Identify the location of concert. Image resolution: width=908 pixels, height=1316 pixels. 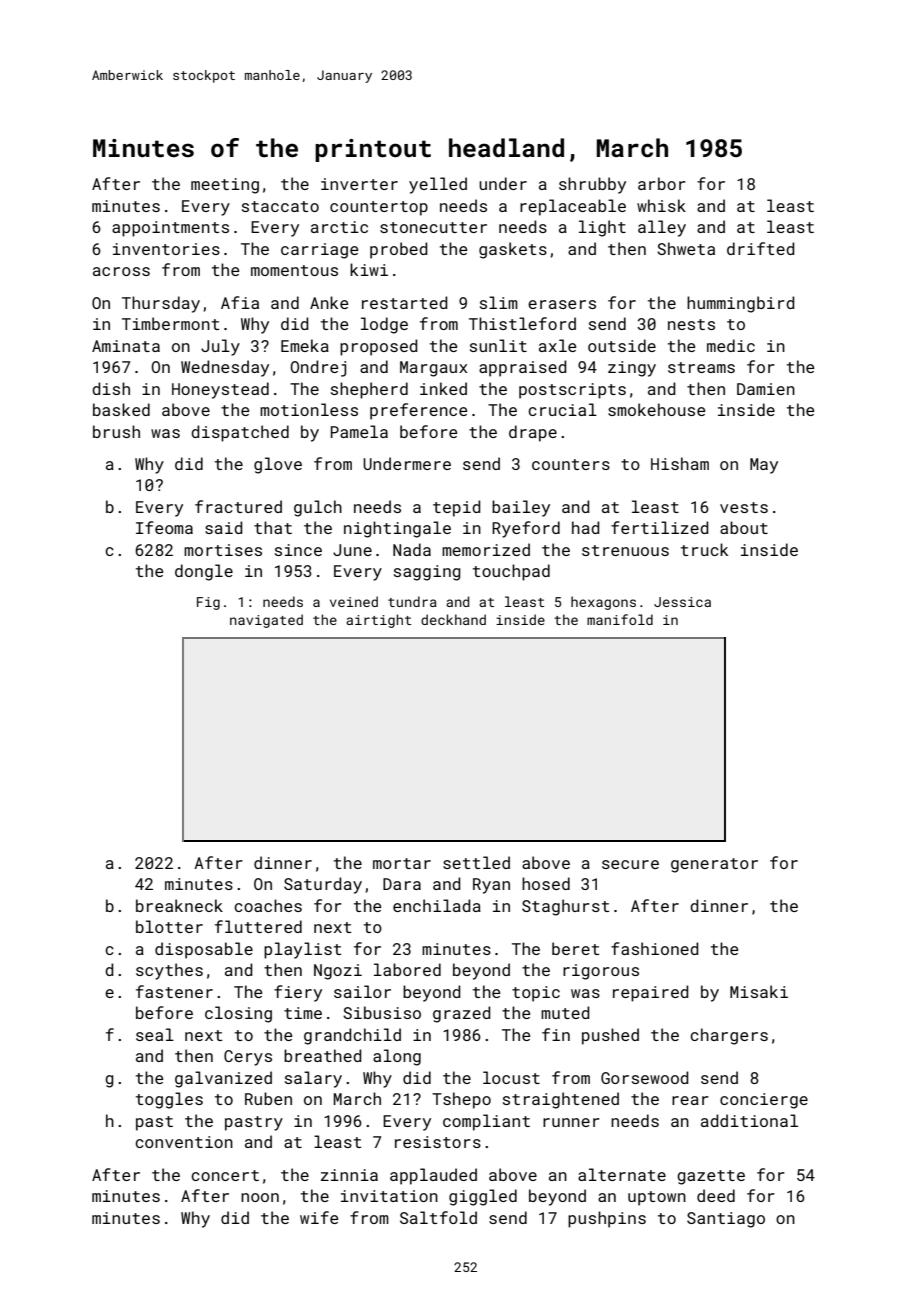
(225, 1175).
